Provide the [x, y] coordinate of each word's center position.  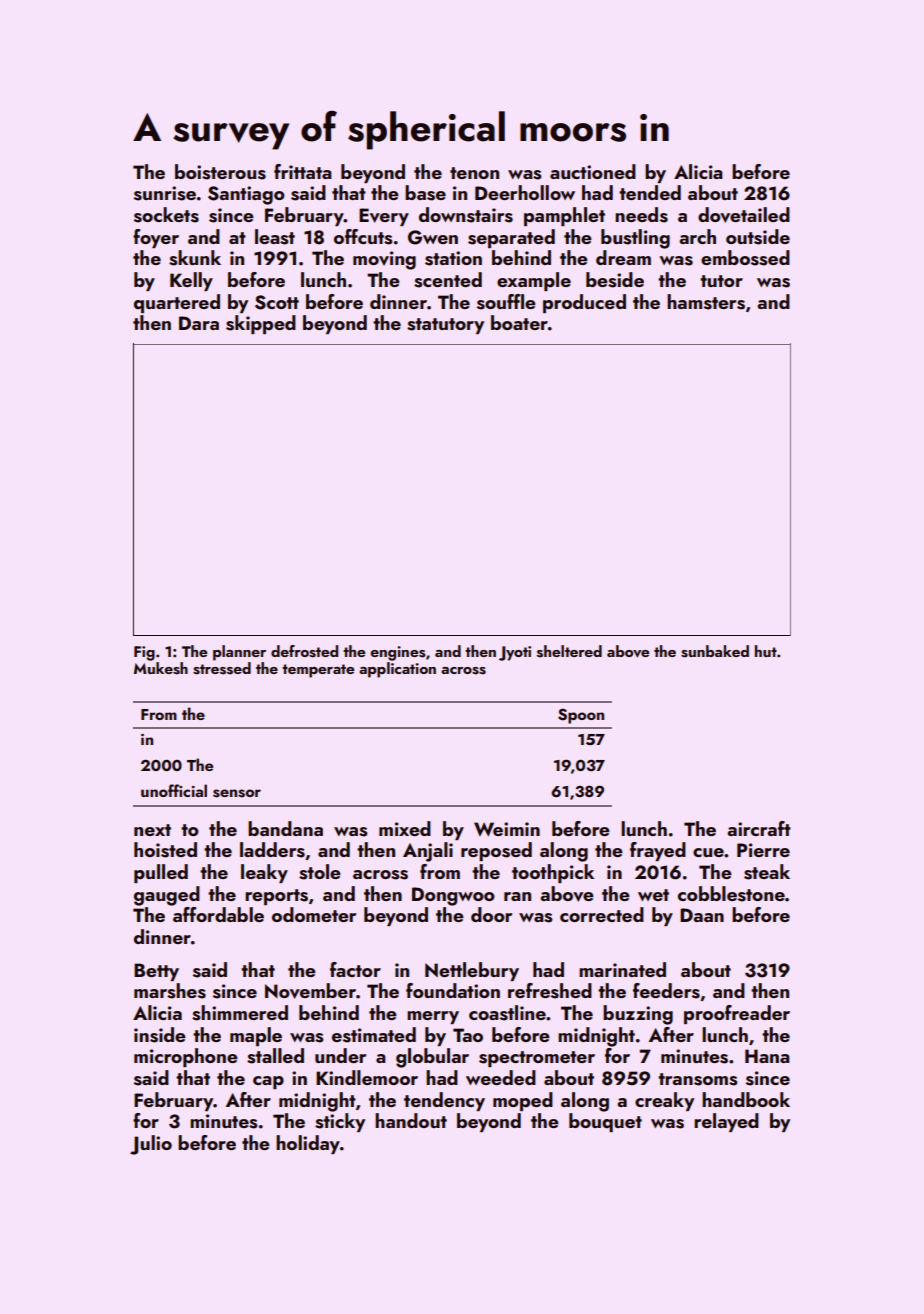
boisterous [220, 172]
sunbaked [715, 651]
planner [239, 653]
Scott [277, 302]
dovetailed [744, 215]
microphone [186, 1057]
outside [758, 237]
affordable [218, 914]
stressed [222, 668]
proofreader [737, 1014]
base [425, 193]
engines [397, 653]
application [397, 670]
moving [384, 260]
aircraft [759, 828]
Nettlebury [472, 971]
